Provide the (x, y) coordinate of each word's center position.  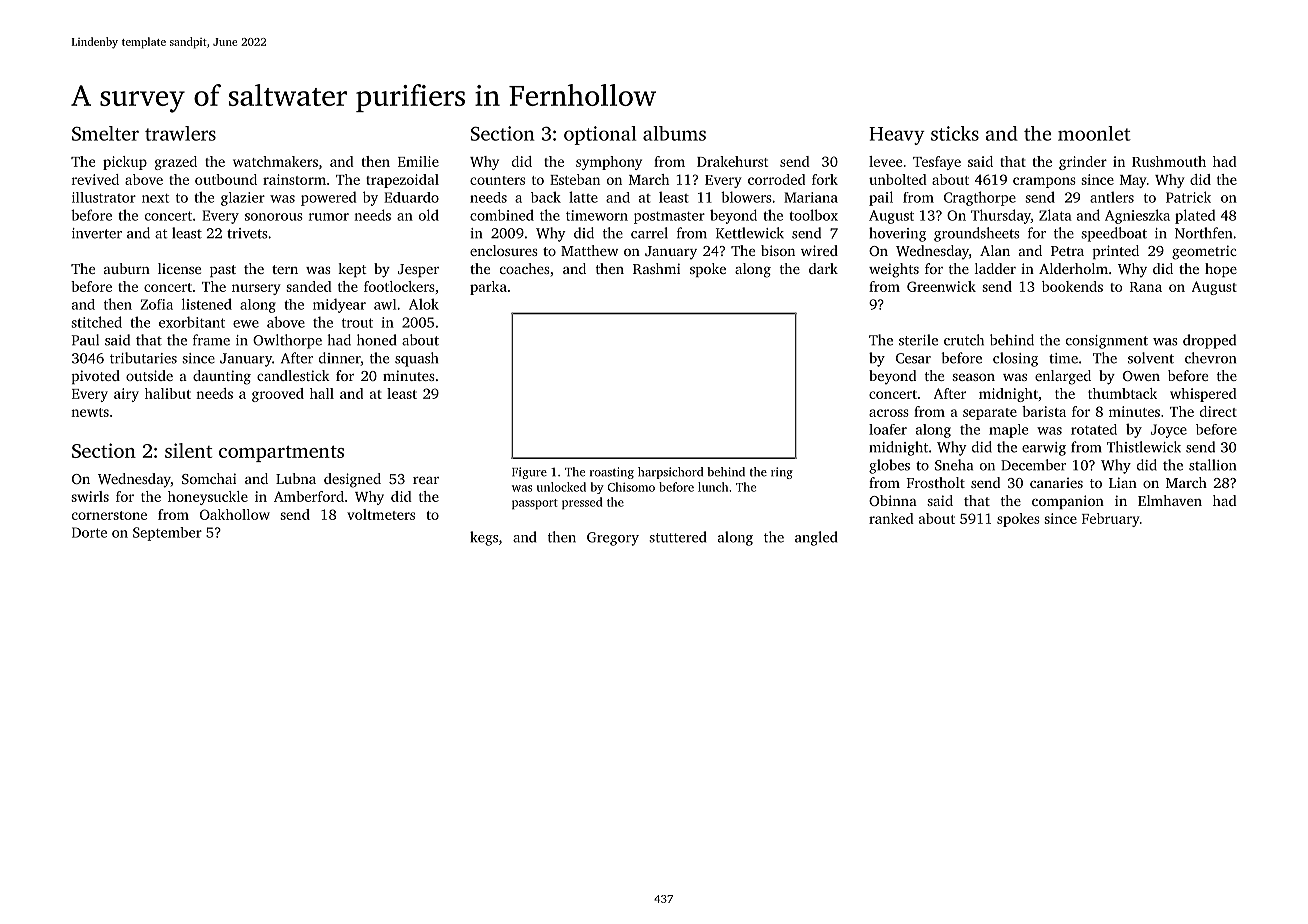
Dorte (89, 532)
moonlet (1094, 133)
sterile (918, 340)
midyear (339, 306)
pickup (125, 163)
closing (1015, 359)
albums (674, 133)
